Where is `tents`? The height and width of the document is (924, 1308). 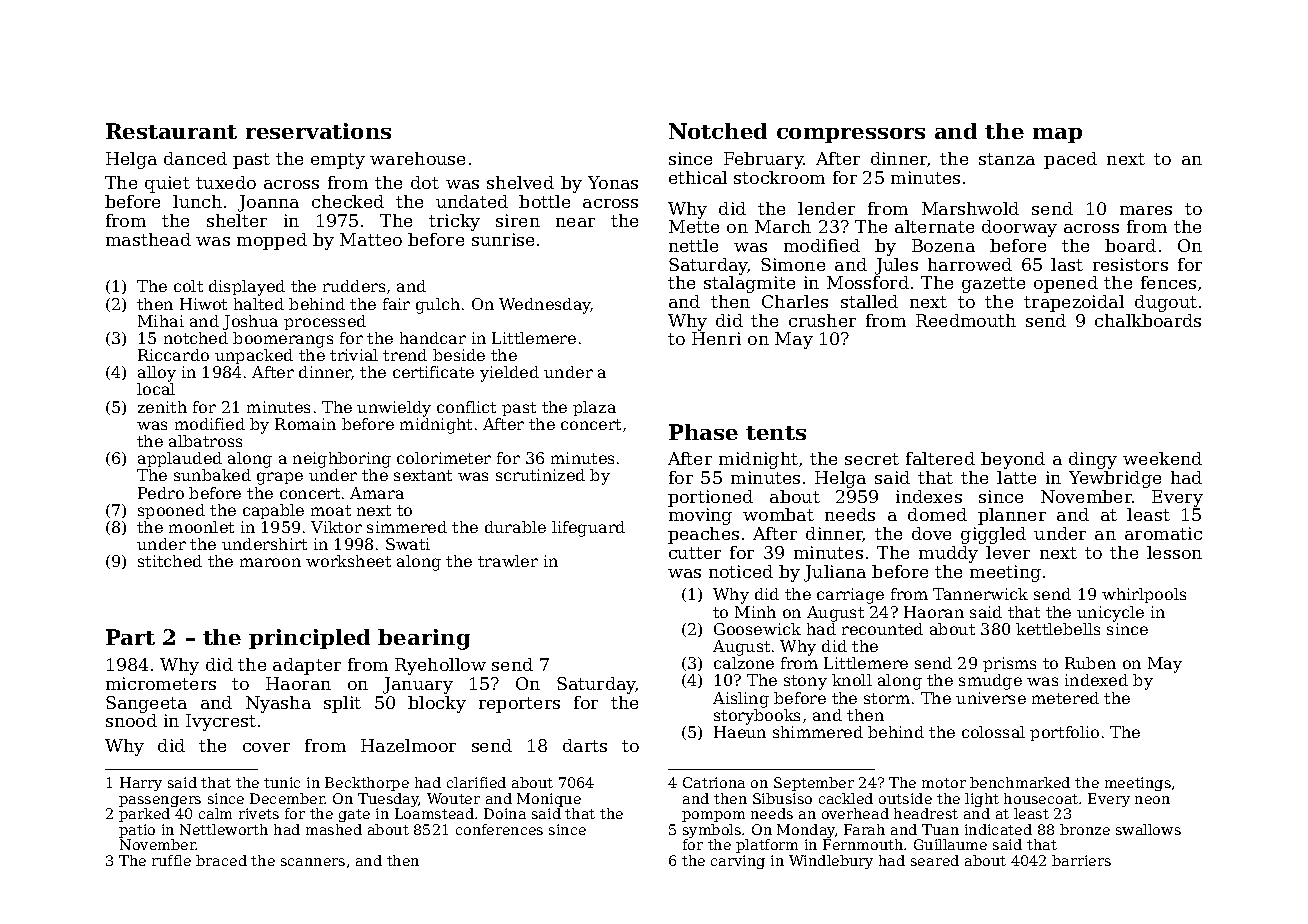 tents is located at coordinates (776, 433).
